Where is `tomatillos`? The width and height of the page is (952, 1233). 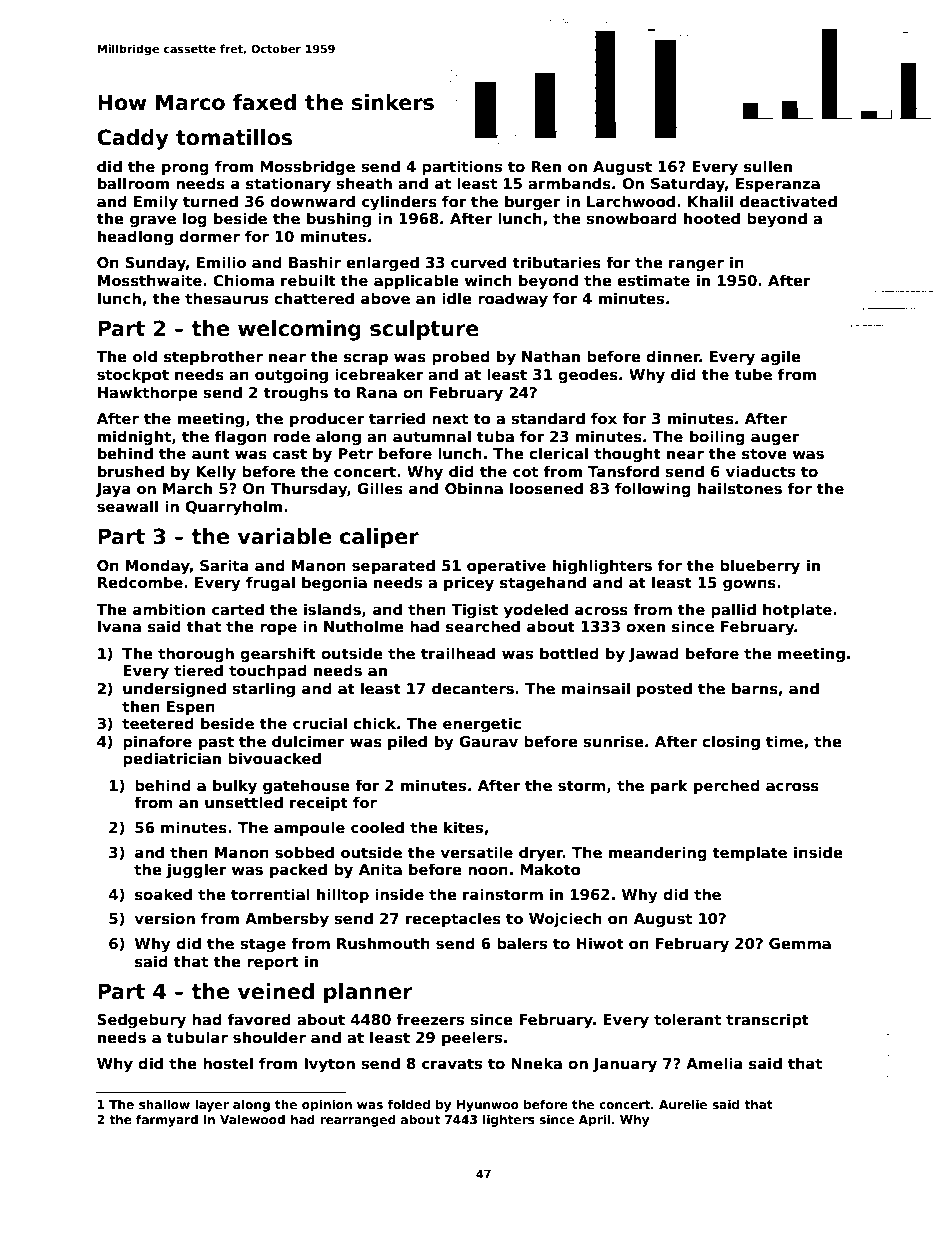 tomatillos is located at coordinates (234, 137).
